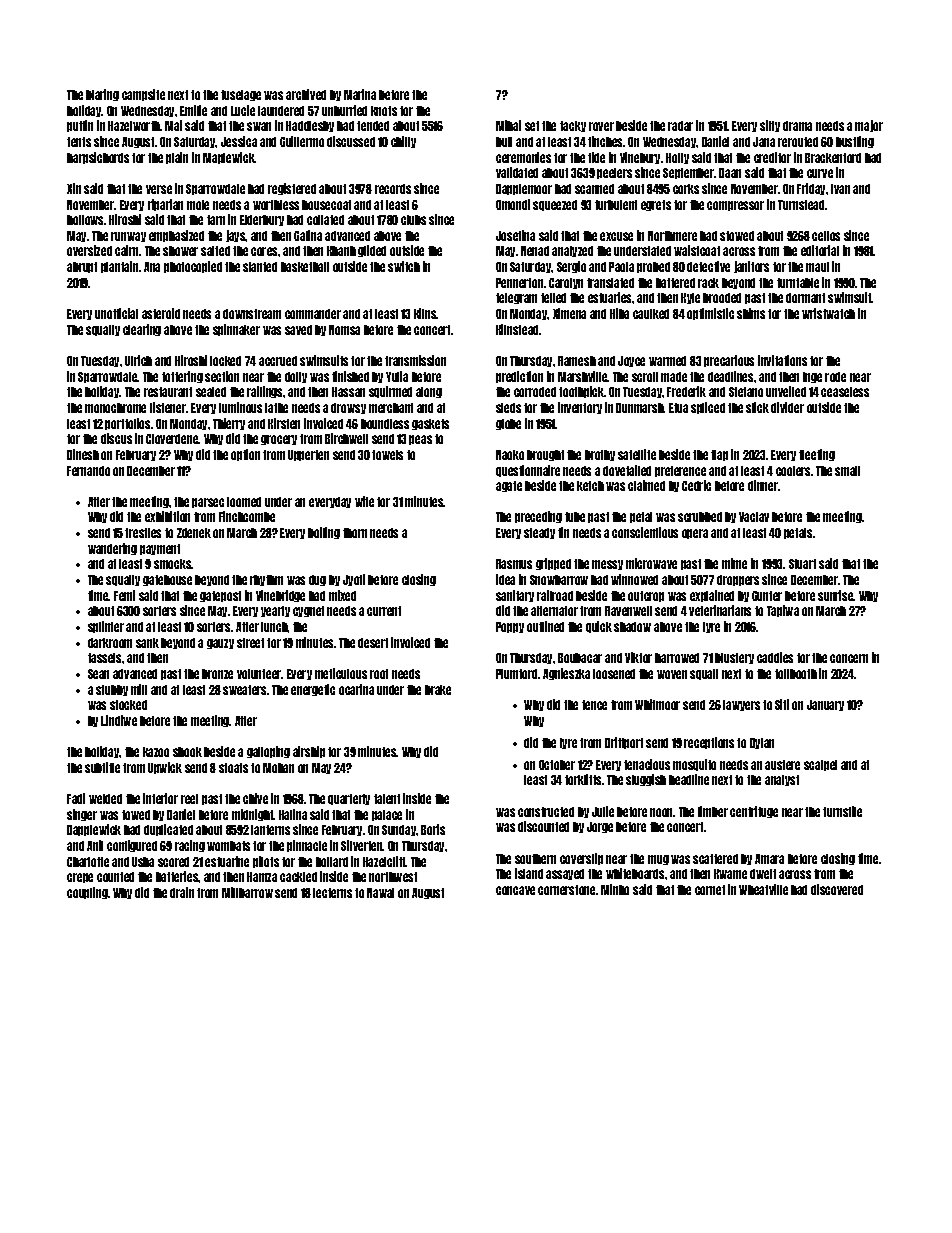 The width and height of the screenshot is (952, 1233). I want to click on coupling, so click(87, 893).
